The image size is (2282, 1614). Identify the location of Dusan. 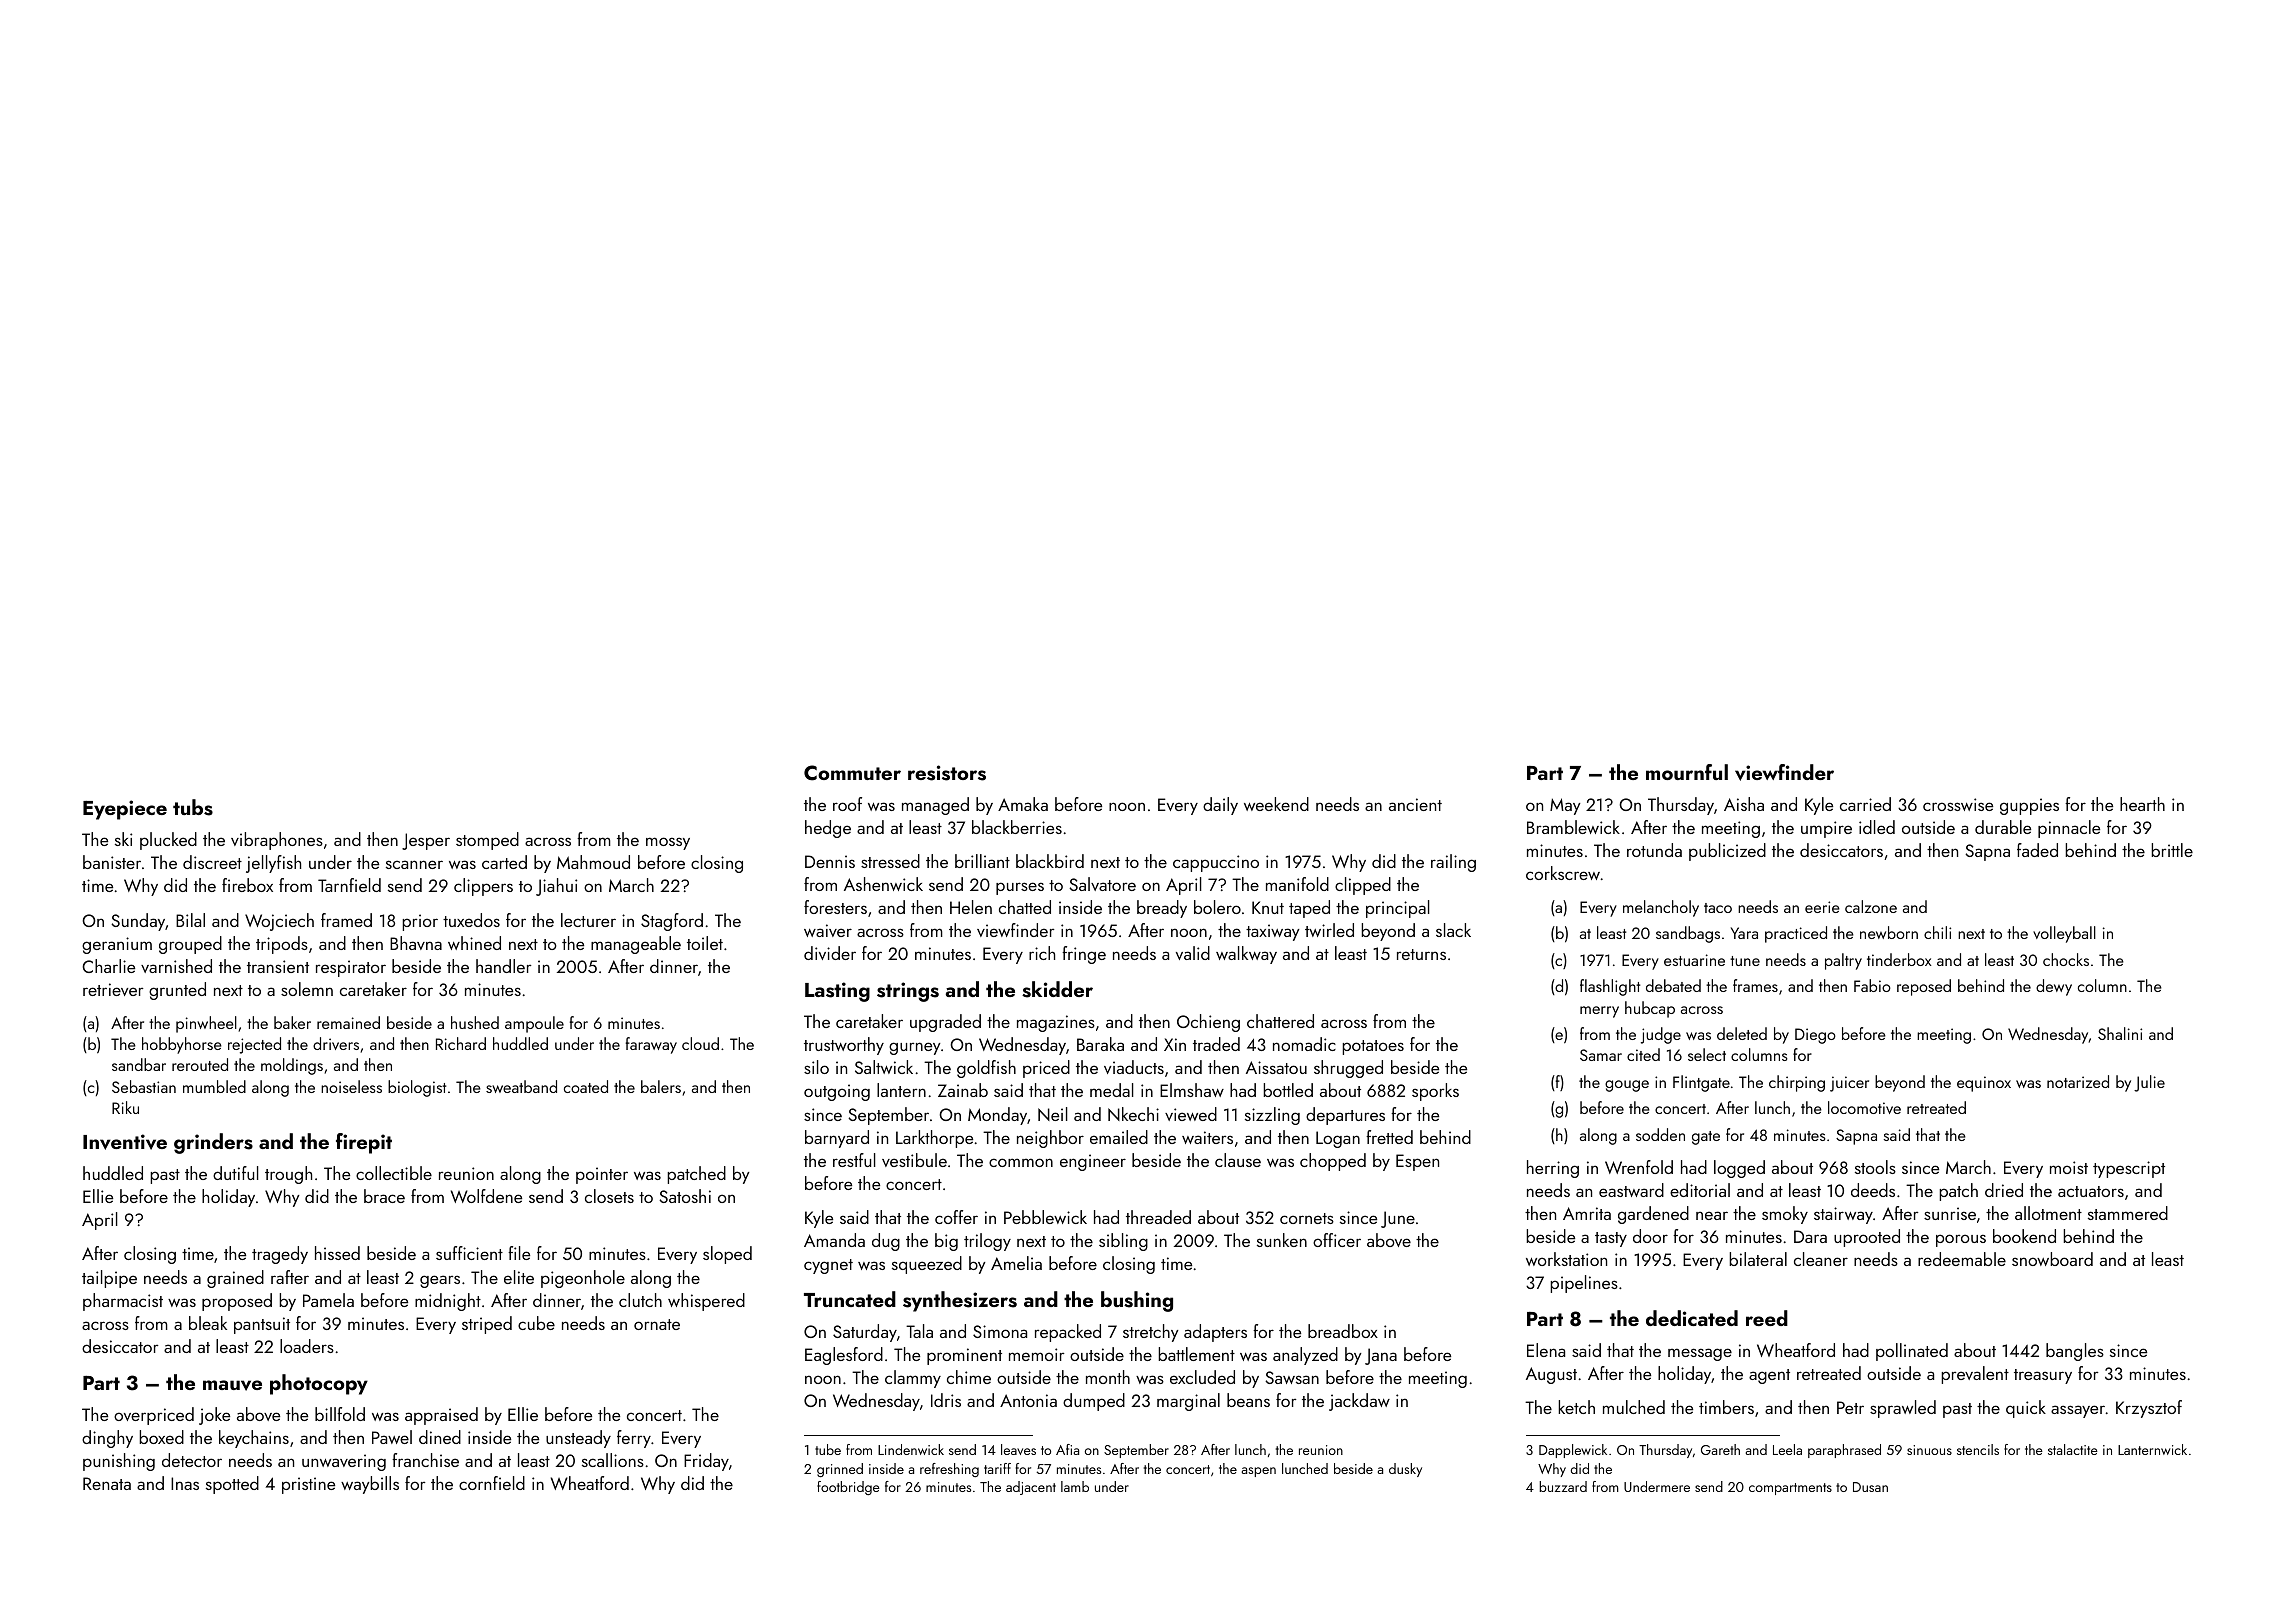
(1870, 1487).
